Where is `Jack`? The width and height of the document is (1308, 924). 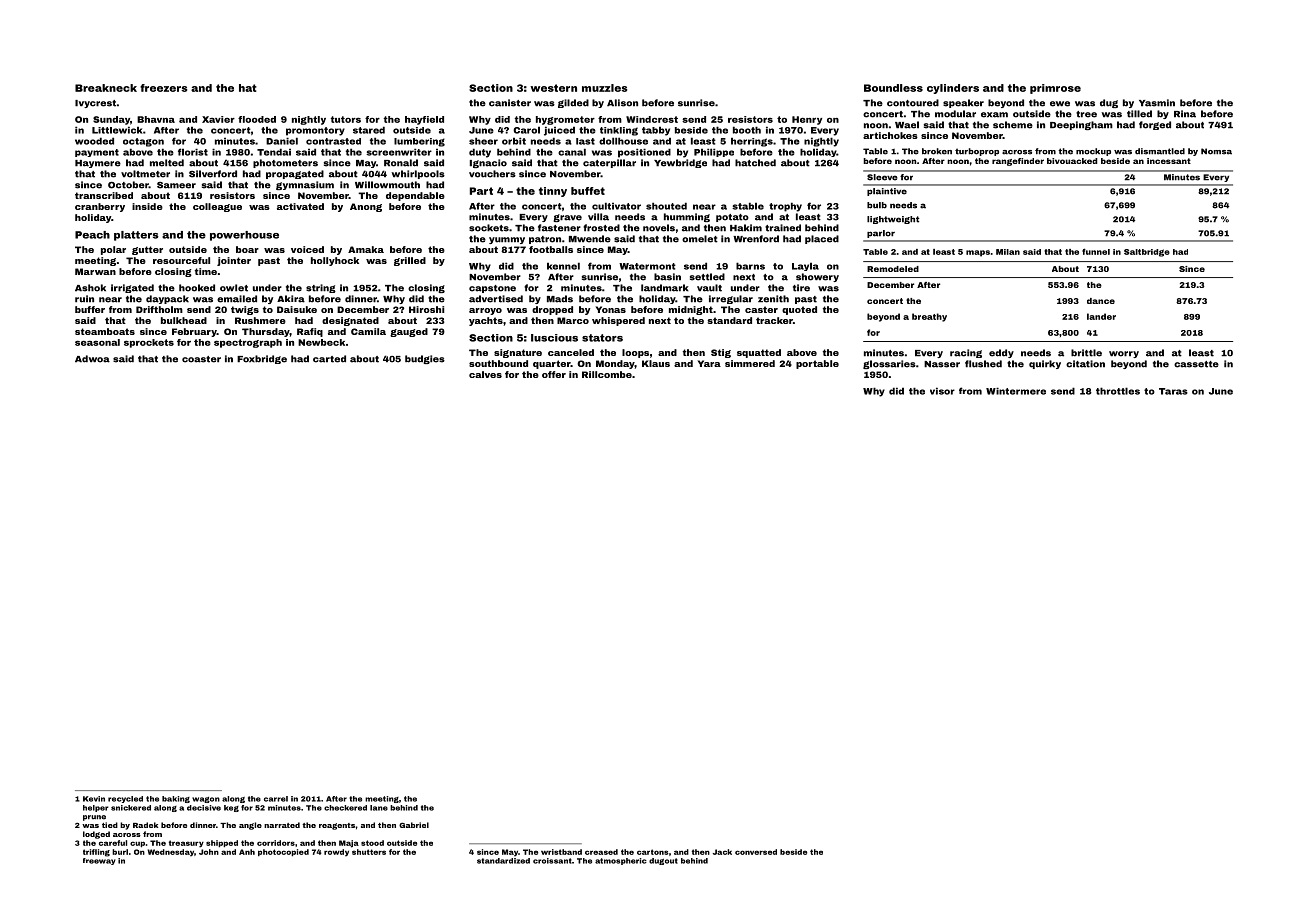
Jack is located at coordinates (722, 852).
